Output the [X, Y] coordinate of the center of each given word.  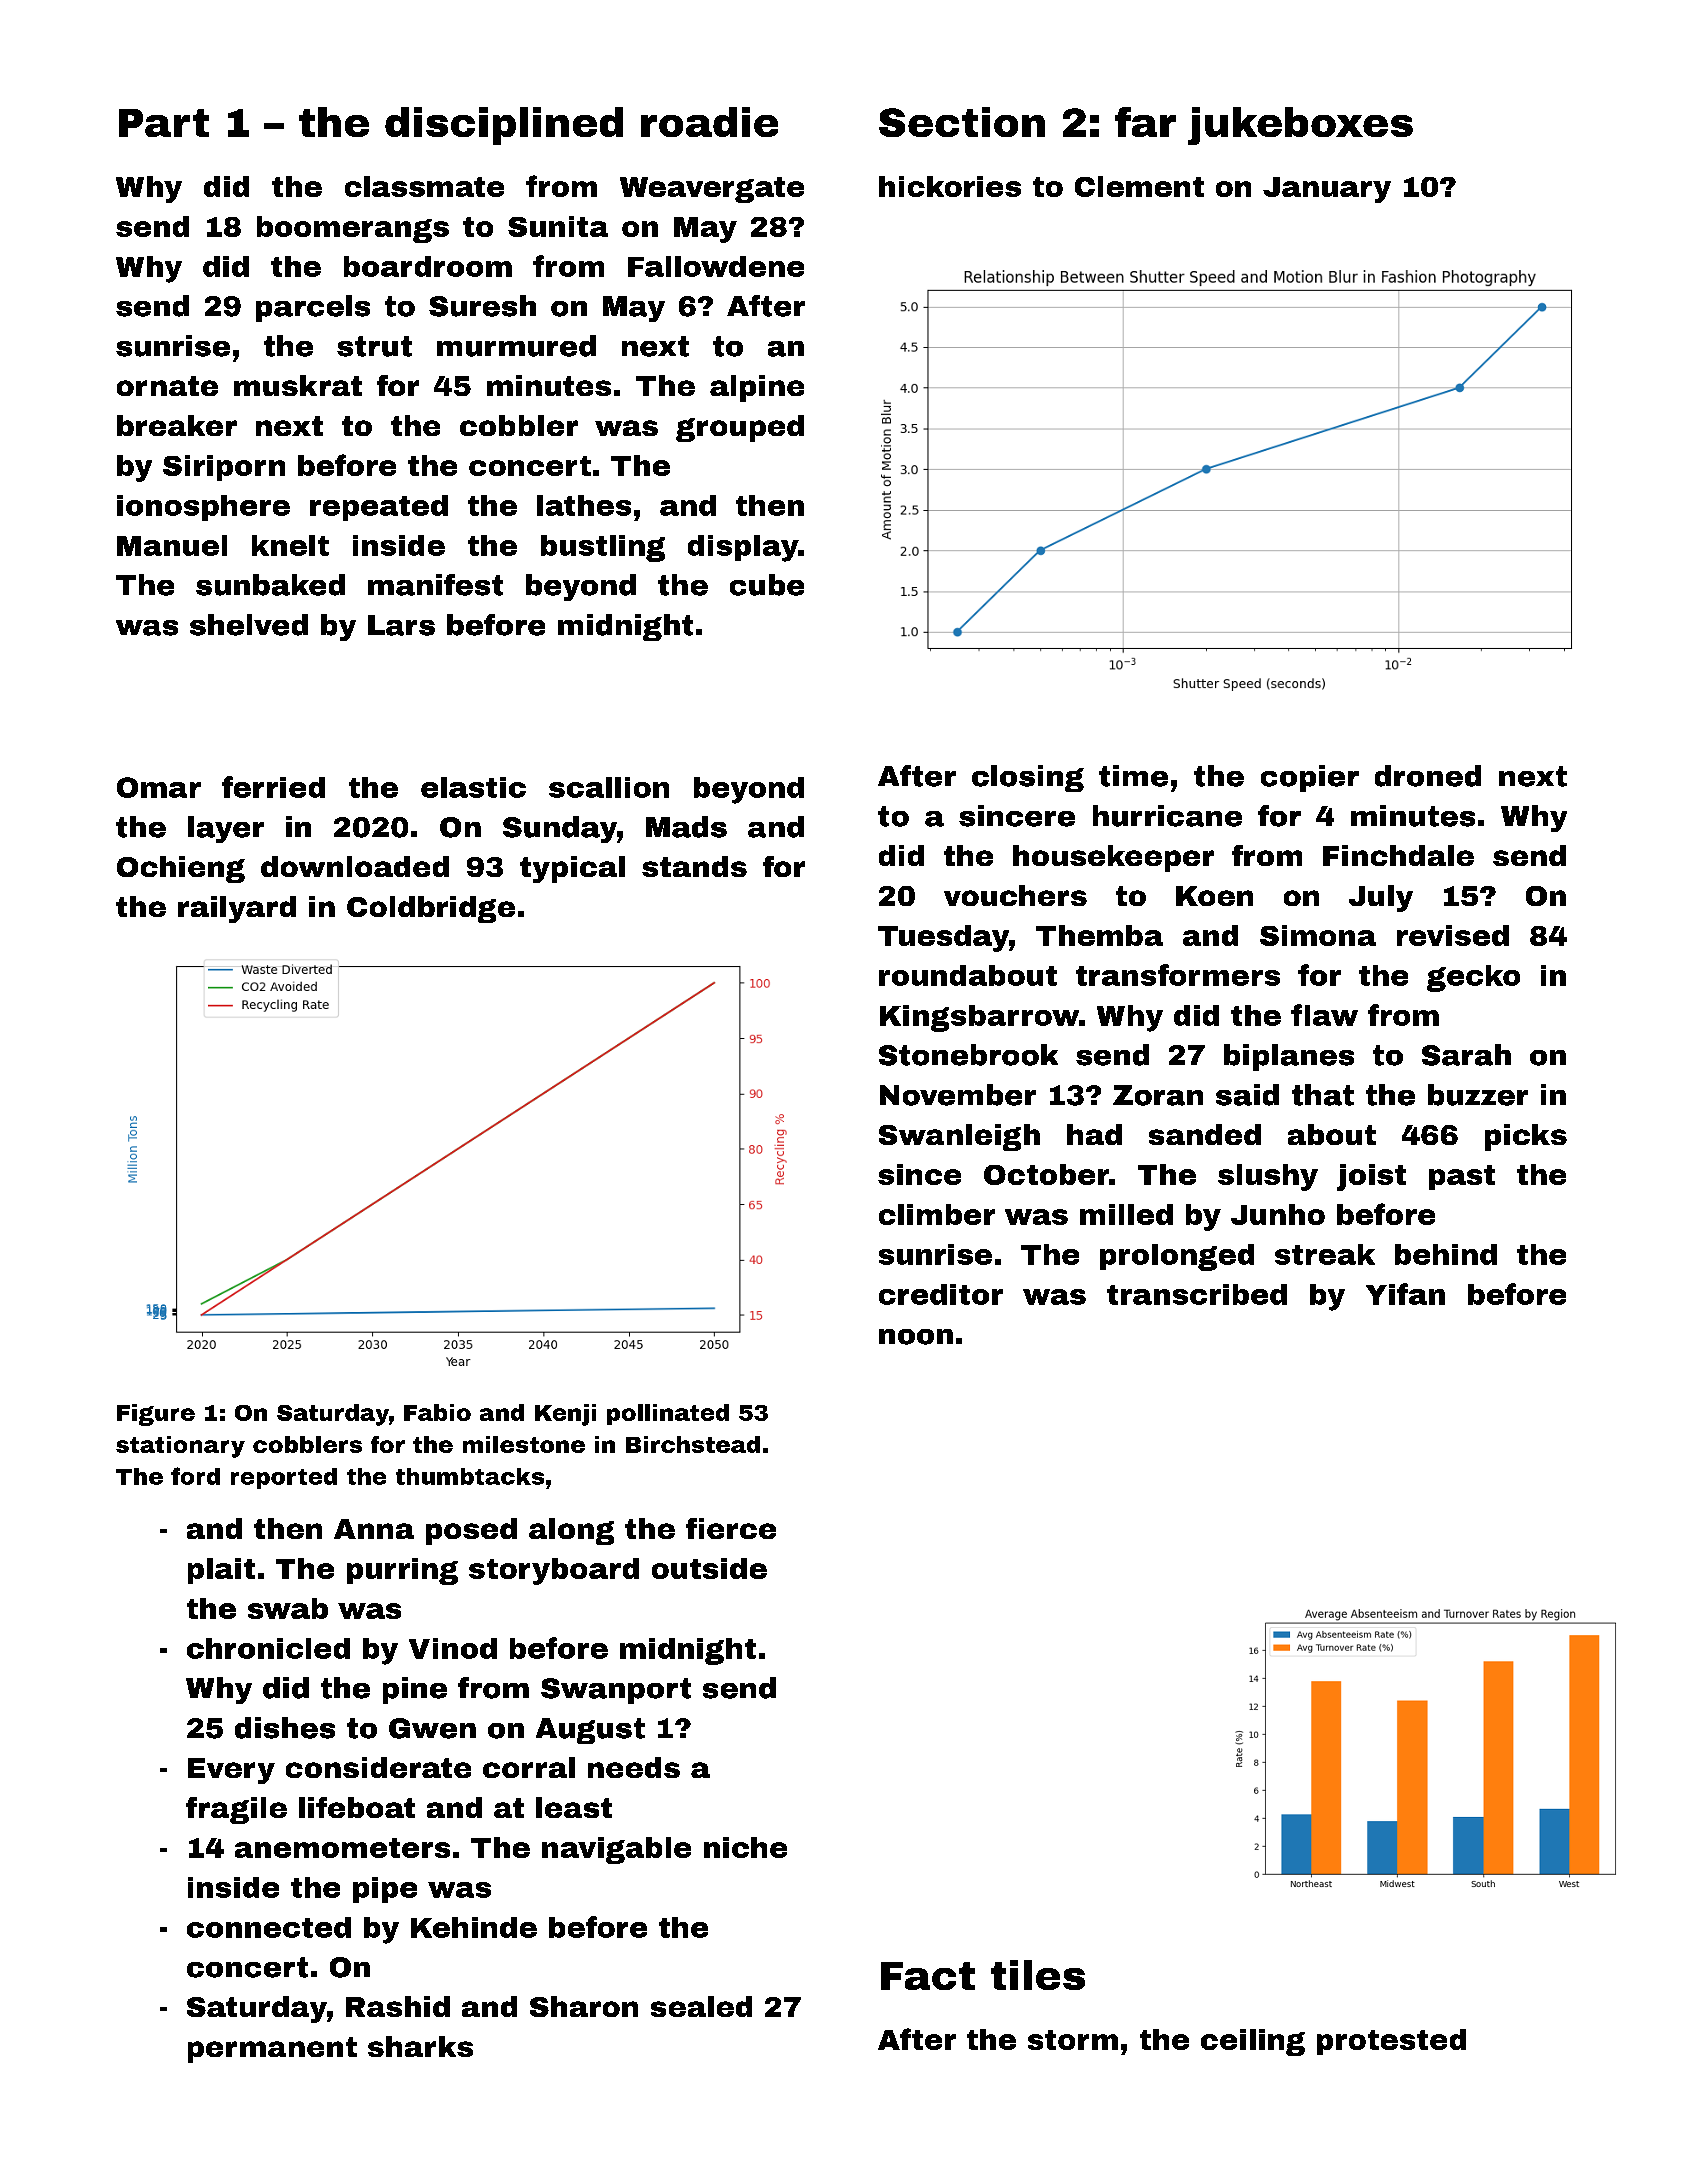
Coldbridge [431, 909]
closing [1028, 778]
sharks [420, 2046]
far [1145, 122]
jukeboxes [1300, 126]
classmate [424, 186]
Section [962, 122]
